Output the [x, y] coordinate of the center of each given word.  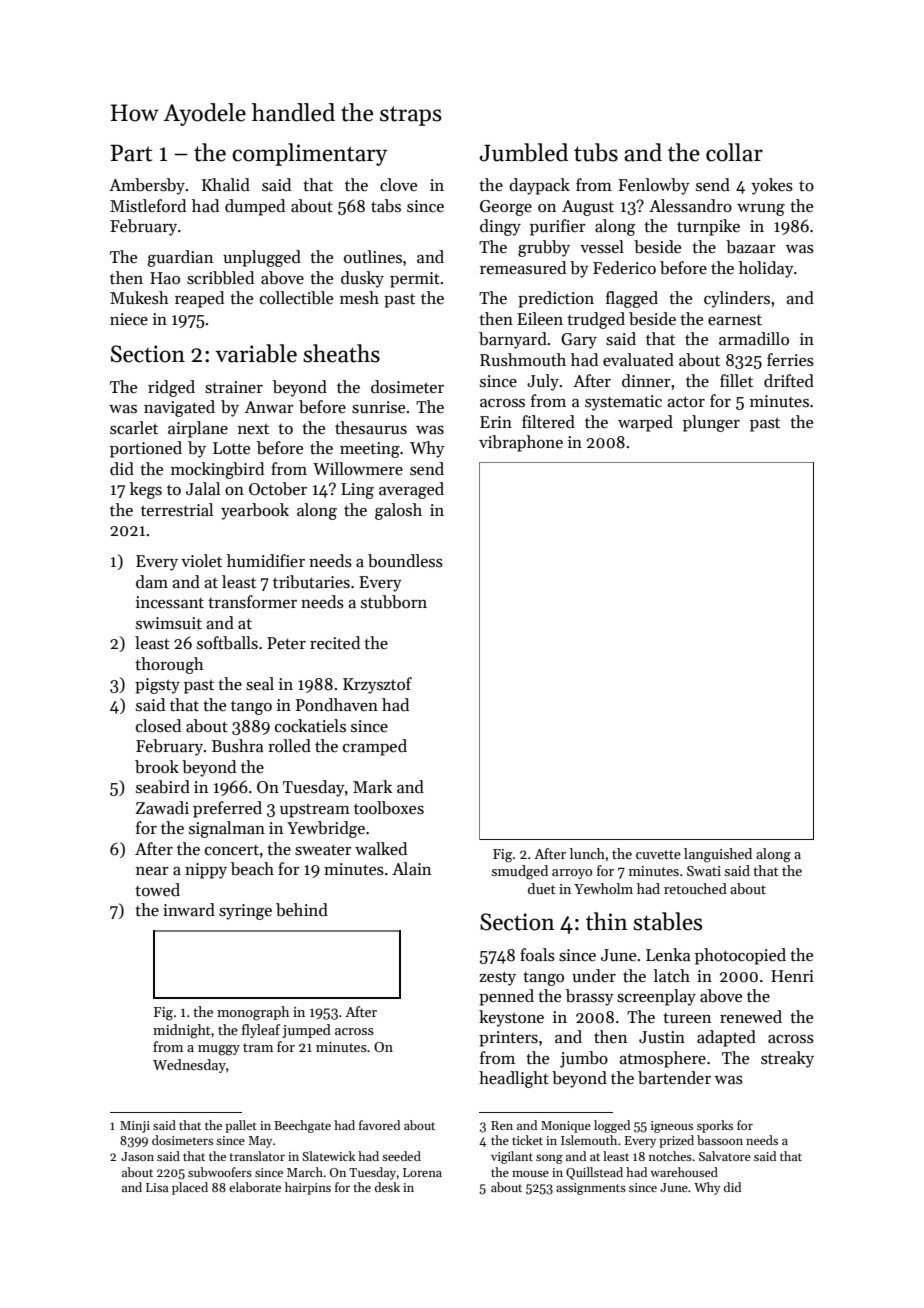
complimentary [310, 154]
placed [190, 1188]
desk [387, 1187]
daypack [539, 186]
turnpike [708, 227]
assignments [591, 1189]
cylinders [737, 299]
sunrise [378, 407]
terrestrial [177, 510]
